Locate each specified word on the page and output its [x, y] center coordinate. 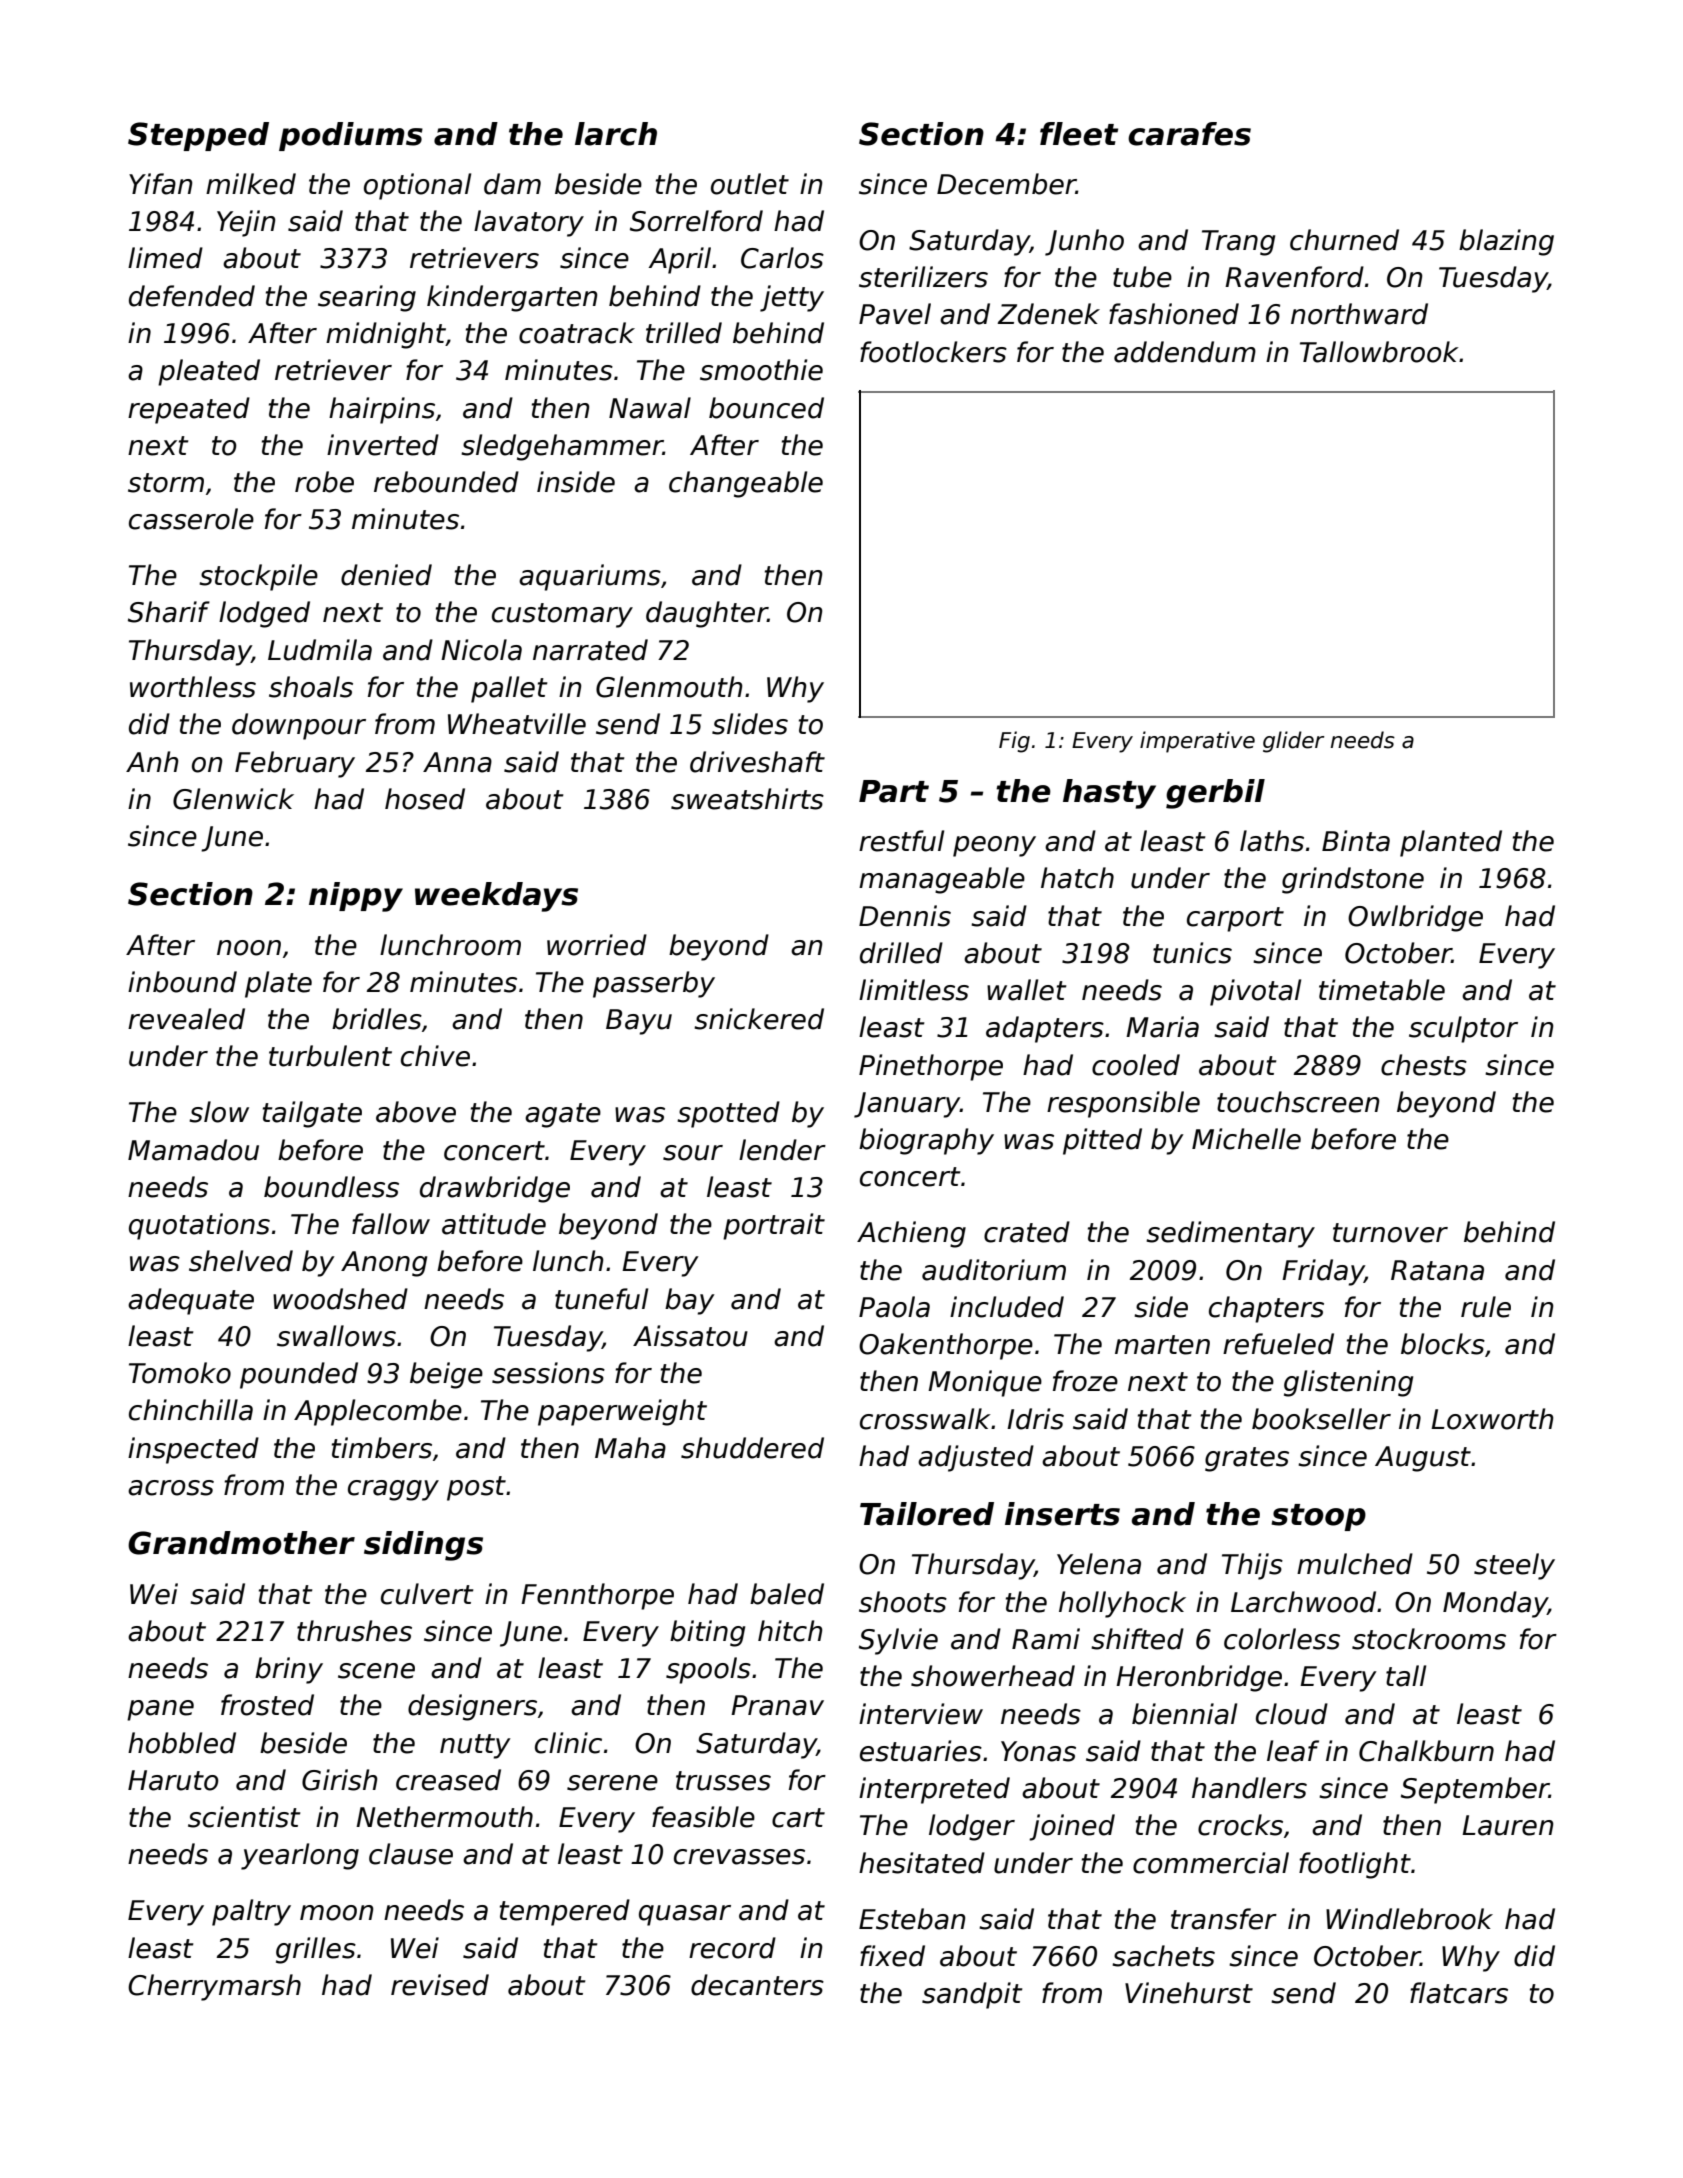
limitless [914, 990]
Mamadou [193, 1150]
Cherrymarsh [214, 1987]
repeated [189, 410]
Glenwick [233, 799]
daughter [707, 614]
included [1007, 1307]
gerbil [1215, 794]
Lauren [1507, 1825]
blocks [1443, 1344]
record [732, 1948]
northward [1359, 314]
